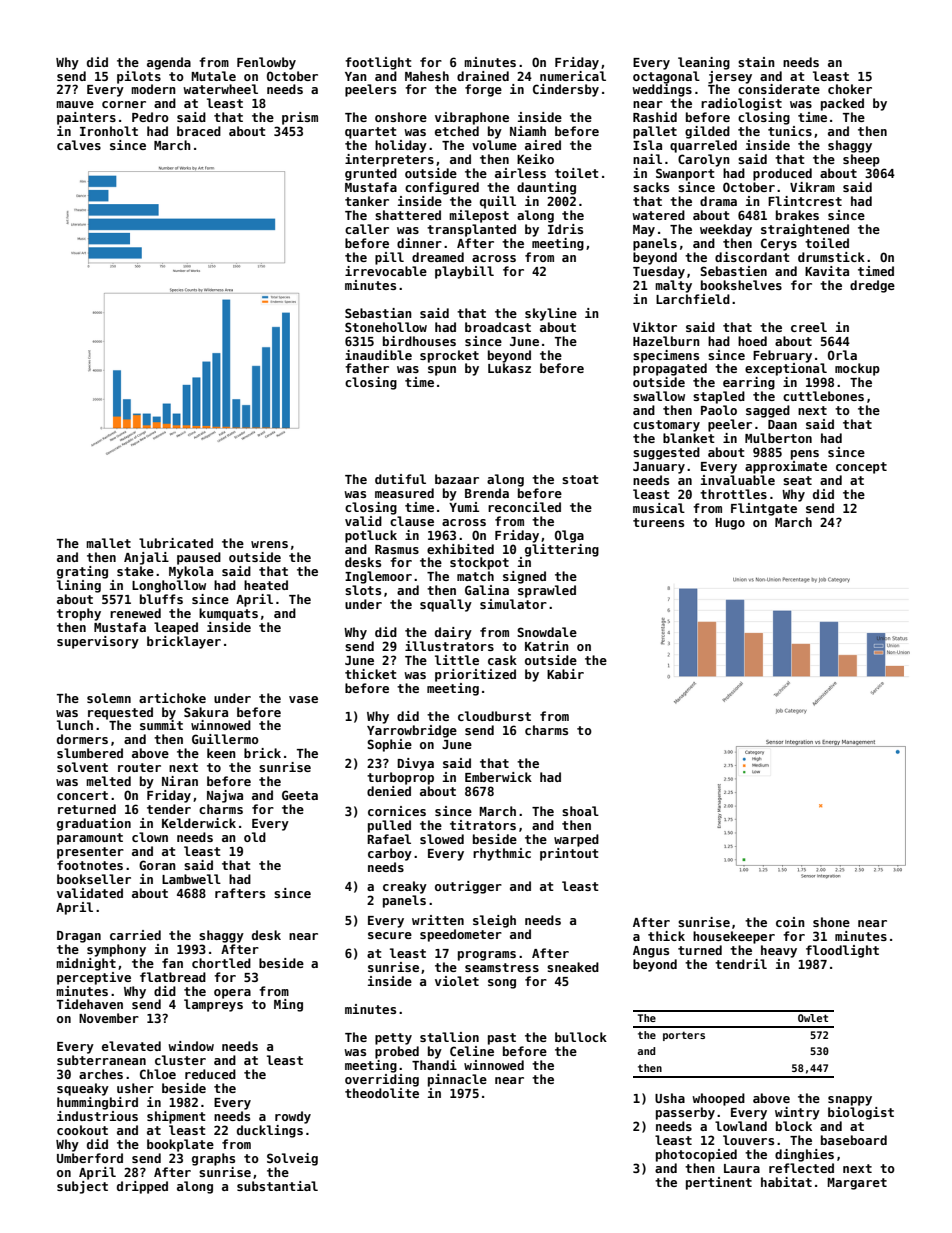 This screenshot has height=1233, width=952. Describe the element at coordinates (277, 1186) in the screenshot. I see `substantial` at that location.
